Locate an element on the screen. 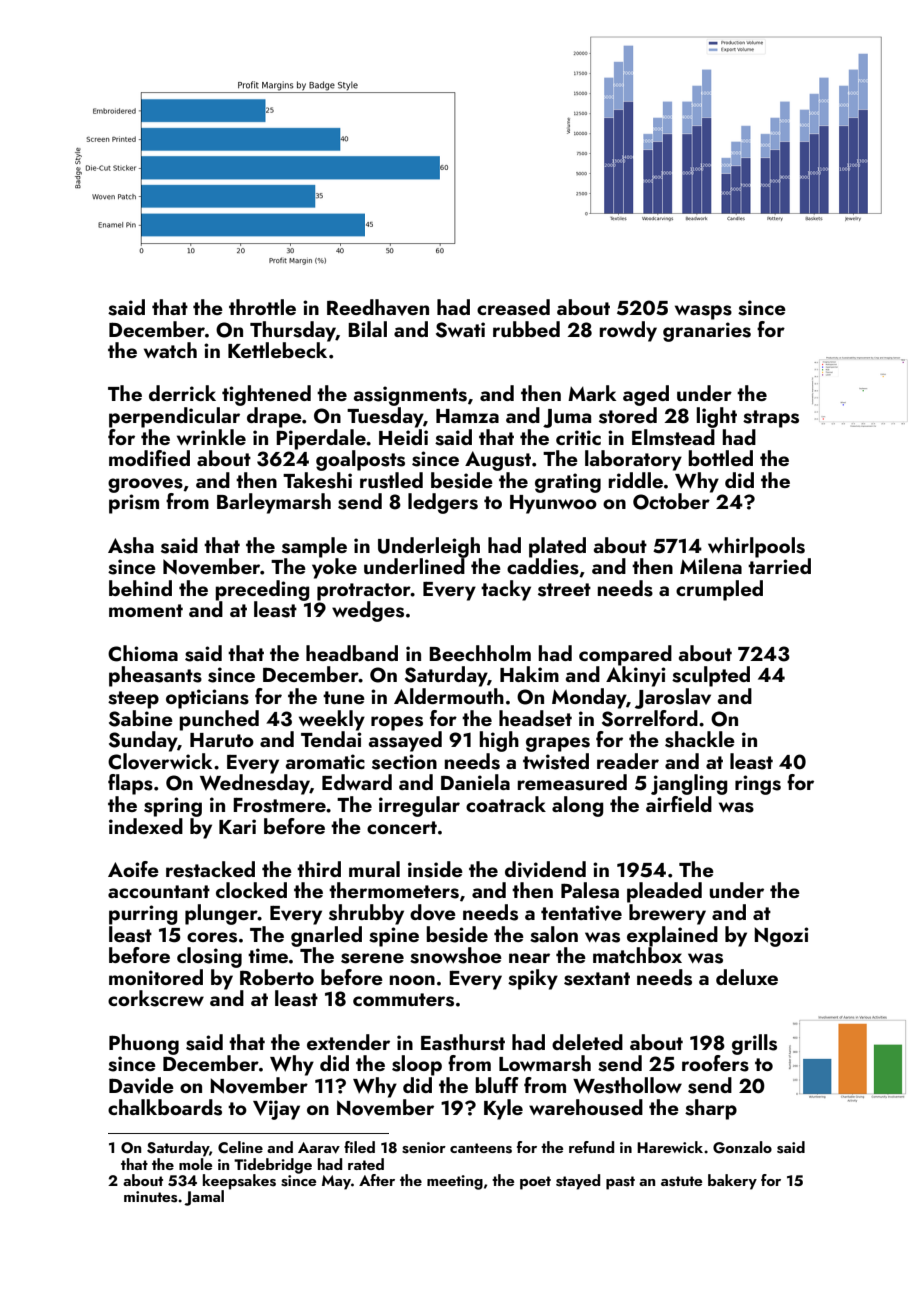 The width and height of the screenshot is (924, 1308). extender is located at coordinates (348, 1042).
